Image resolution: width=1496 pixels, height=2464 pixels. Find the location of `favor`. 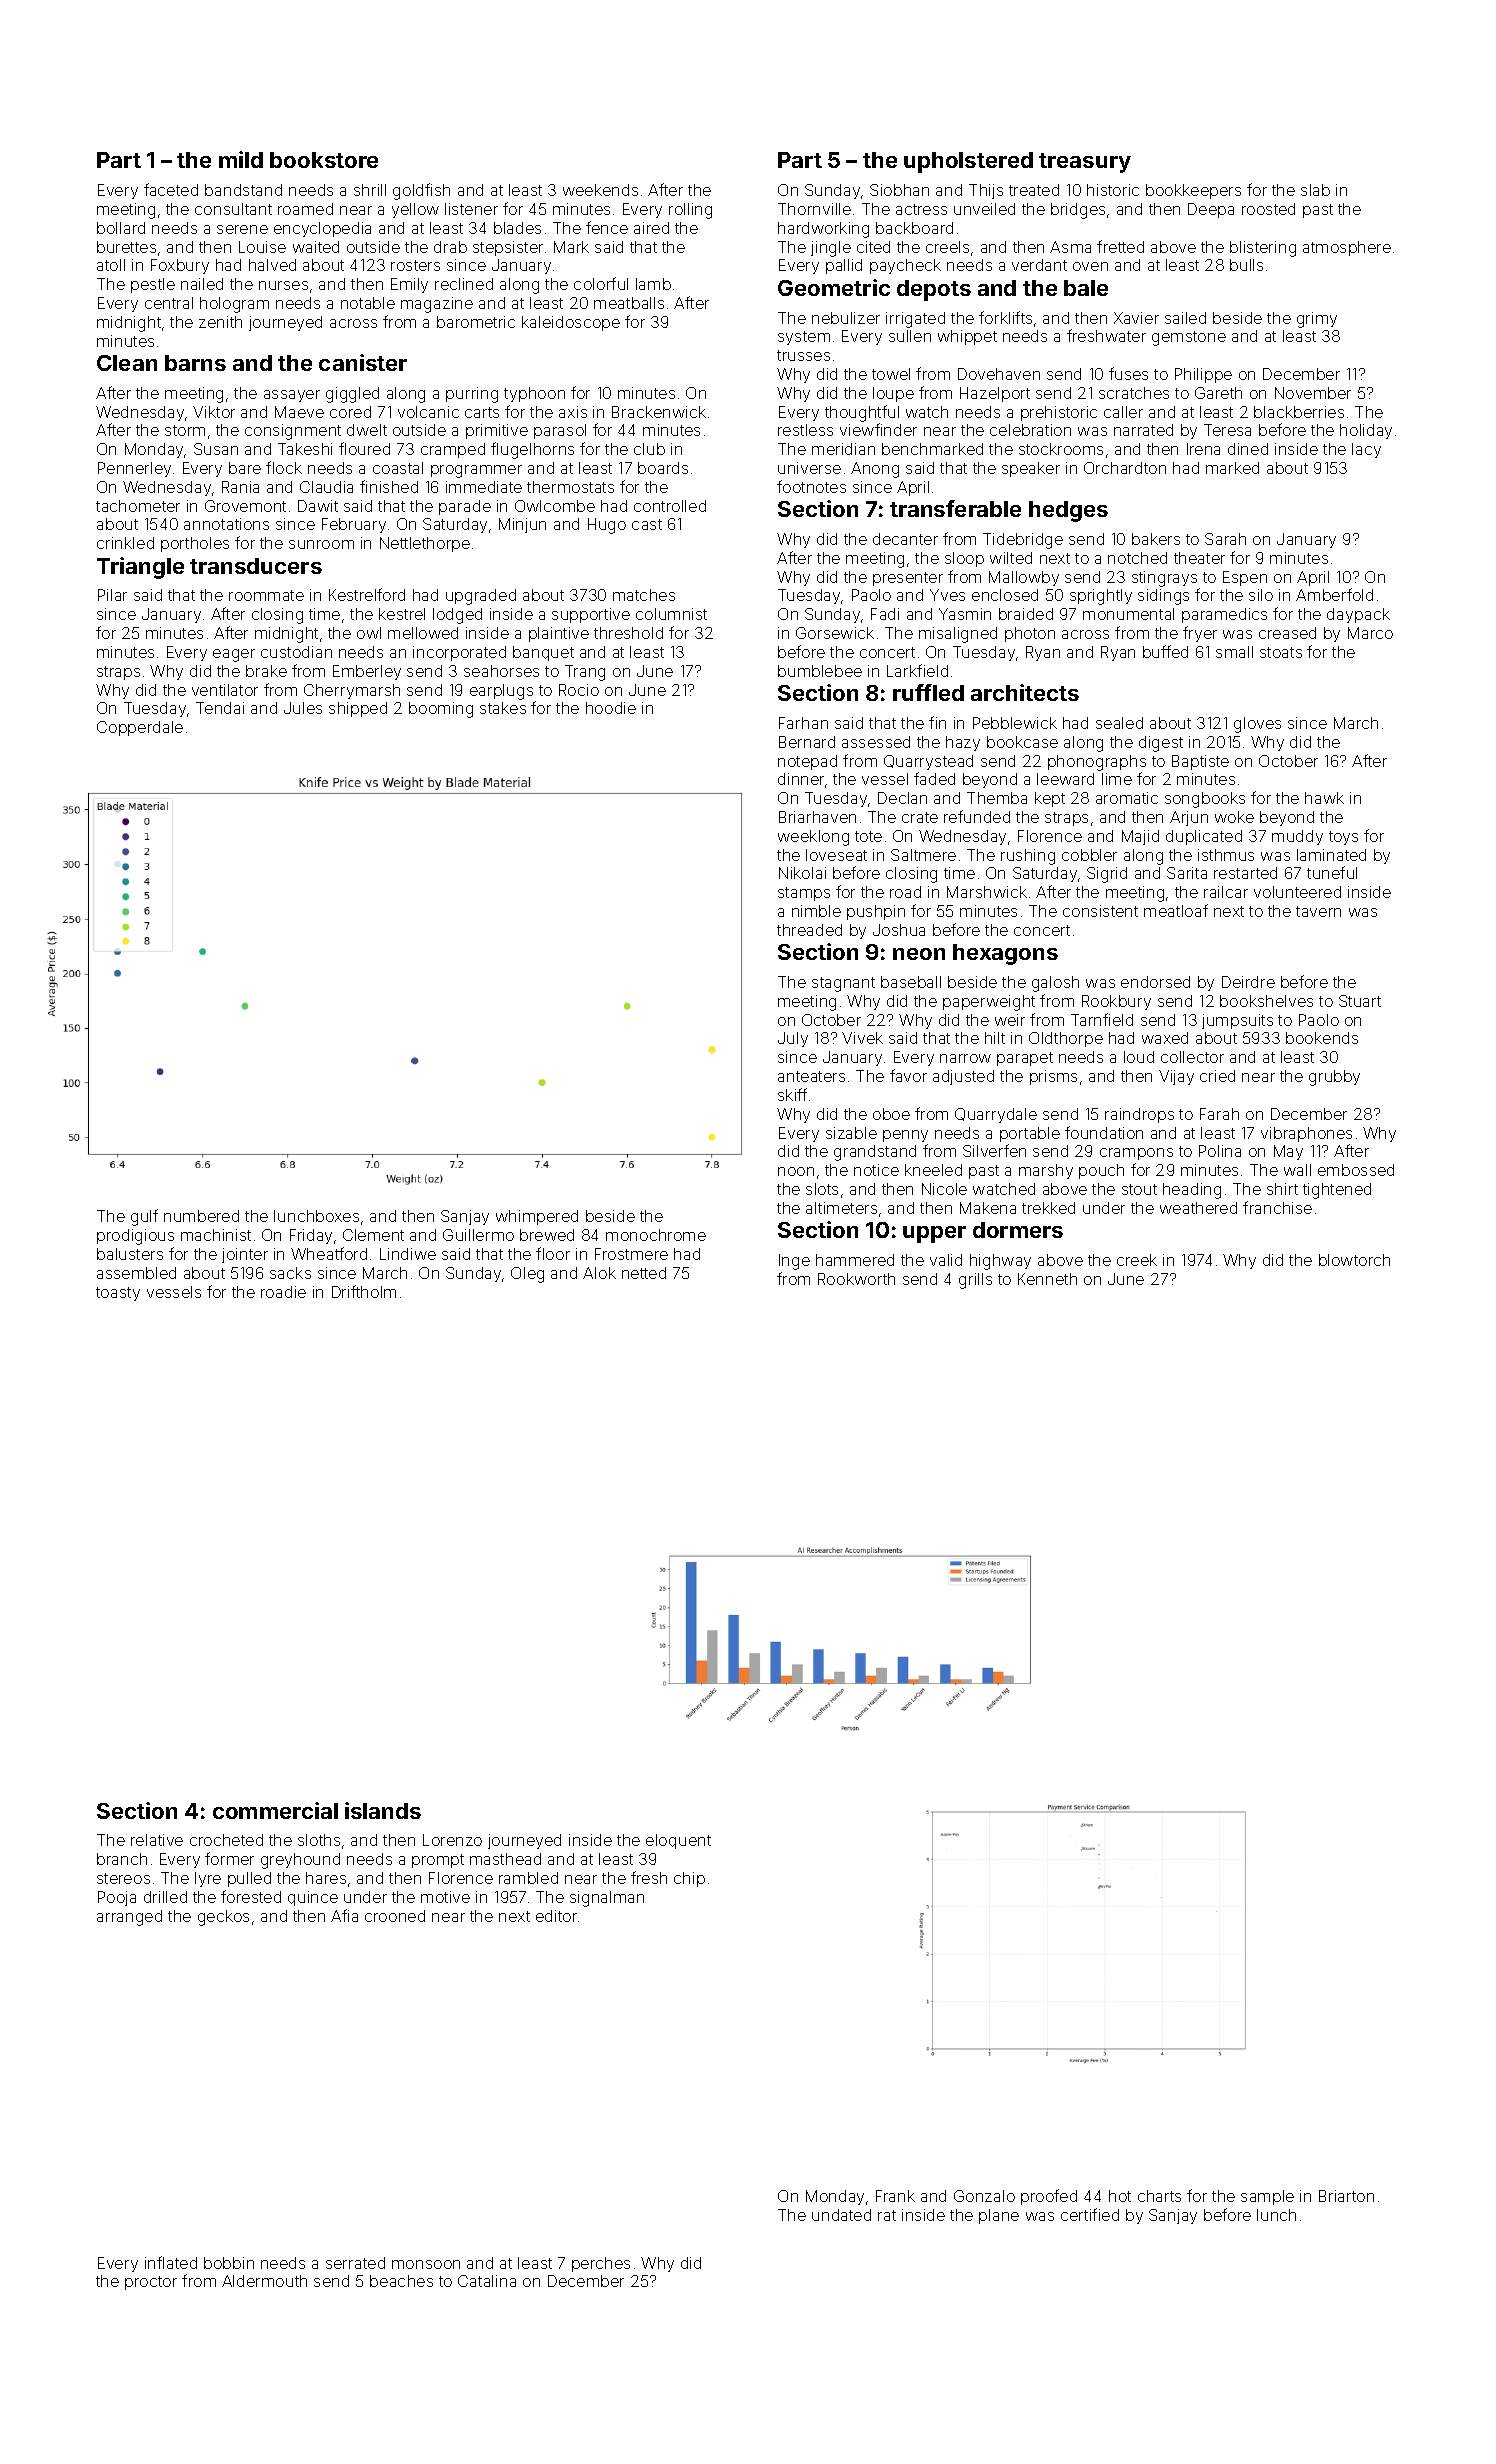

favor is located at coordinates (908, 1075).
